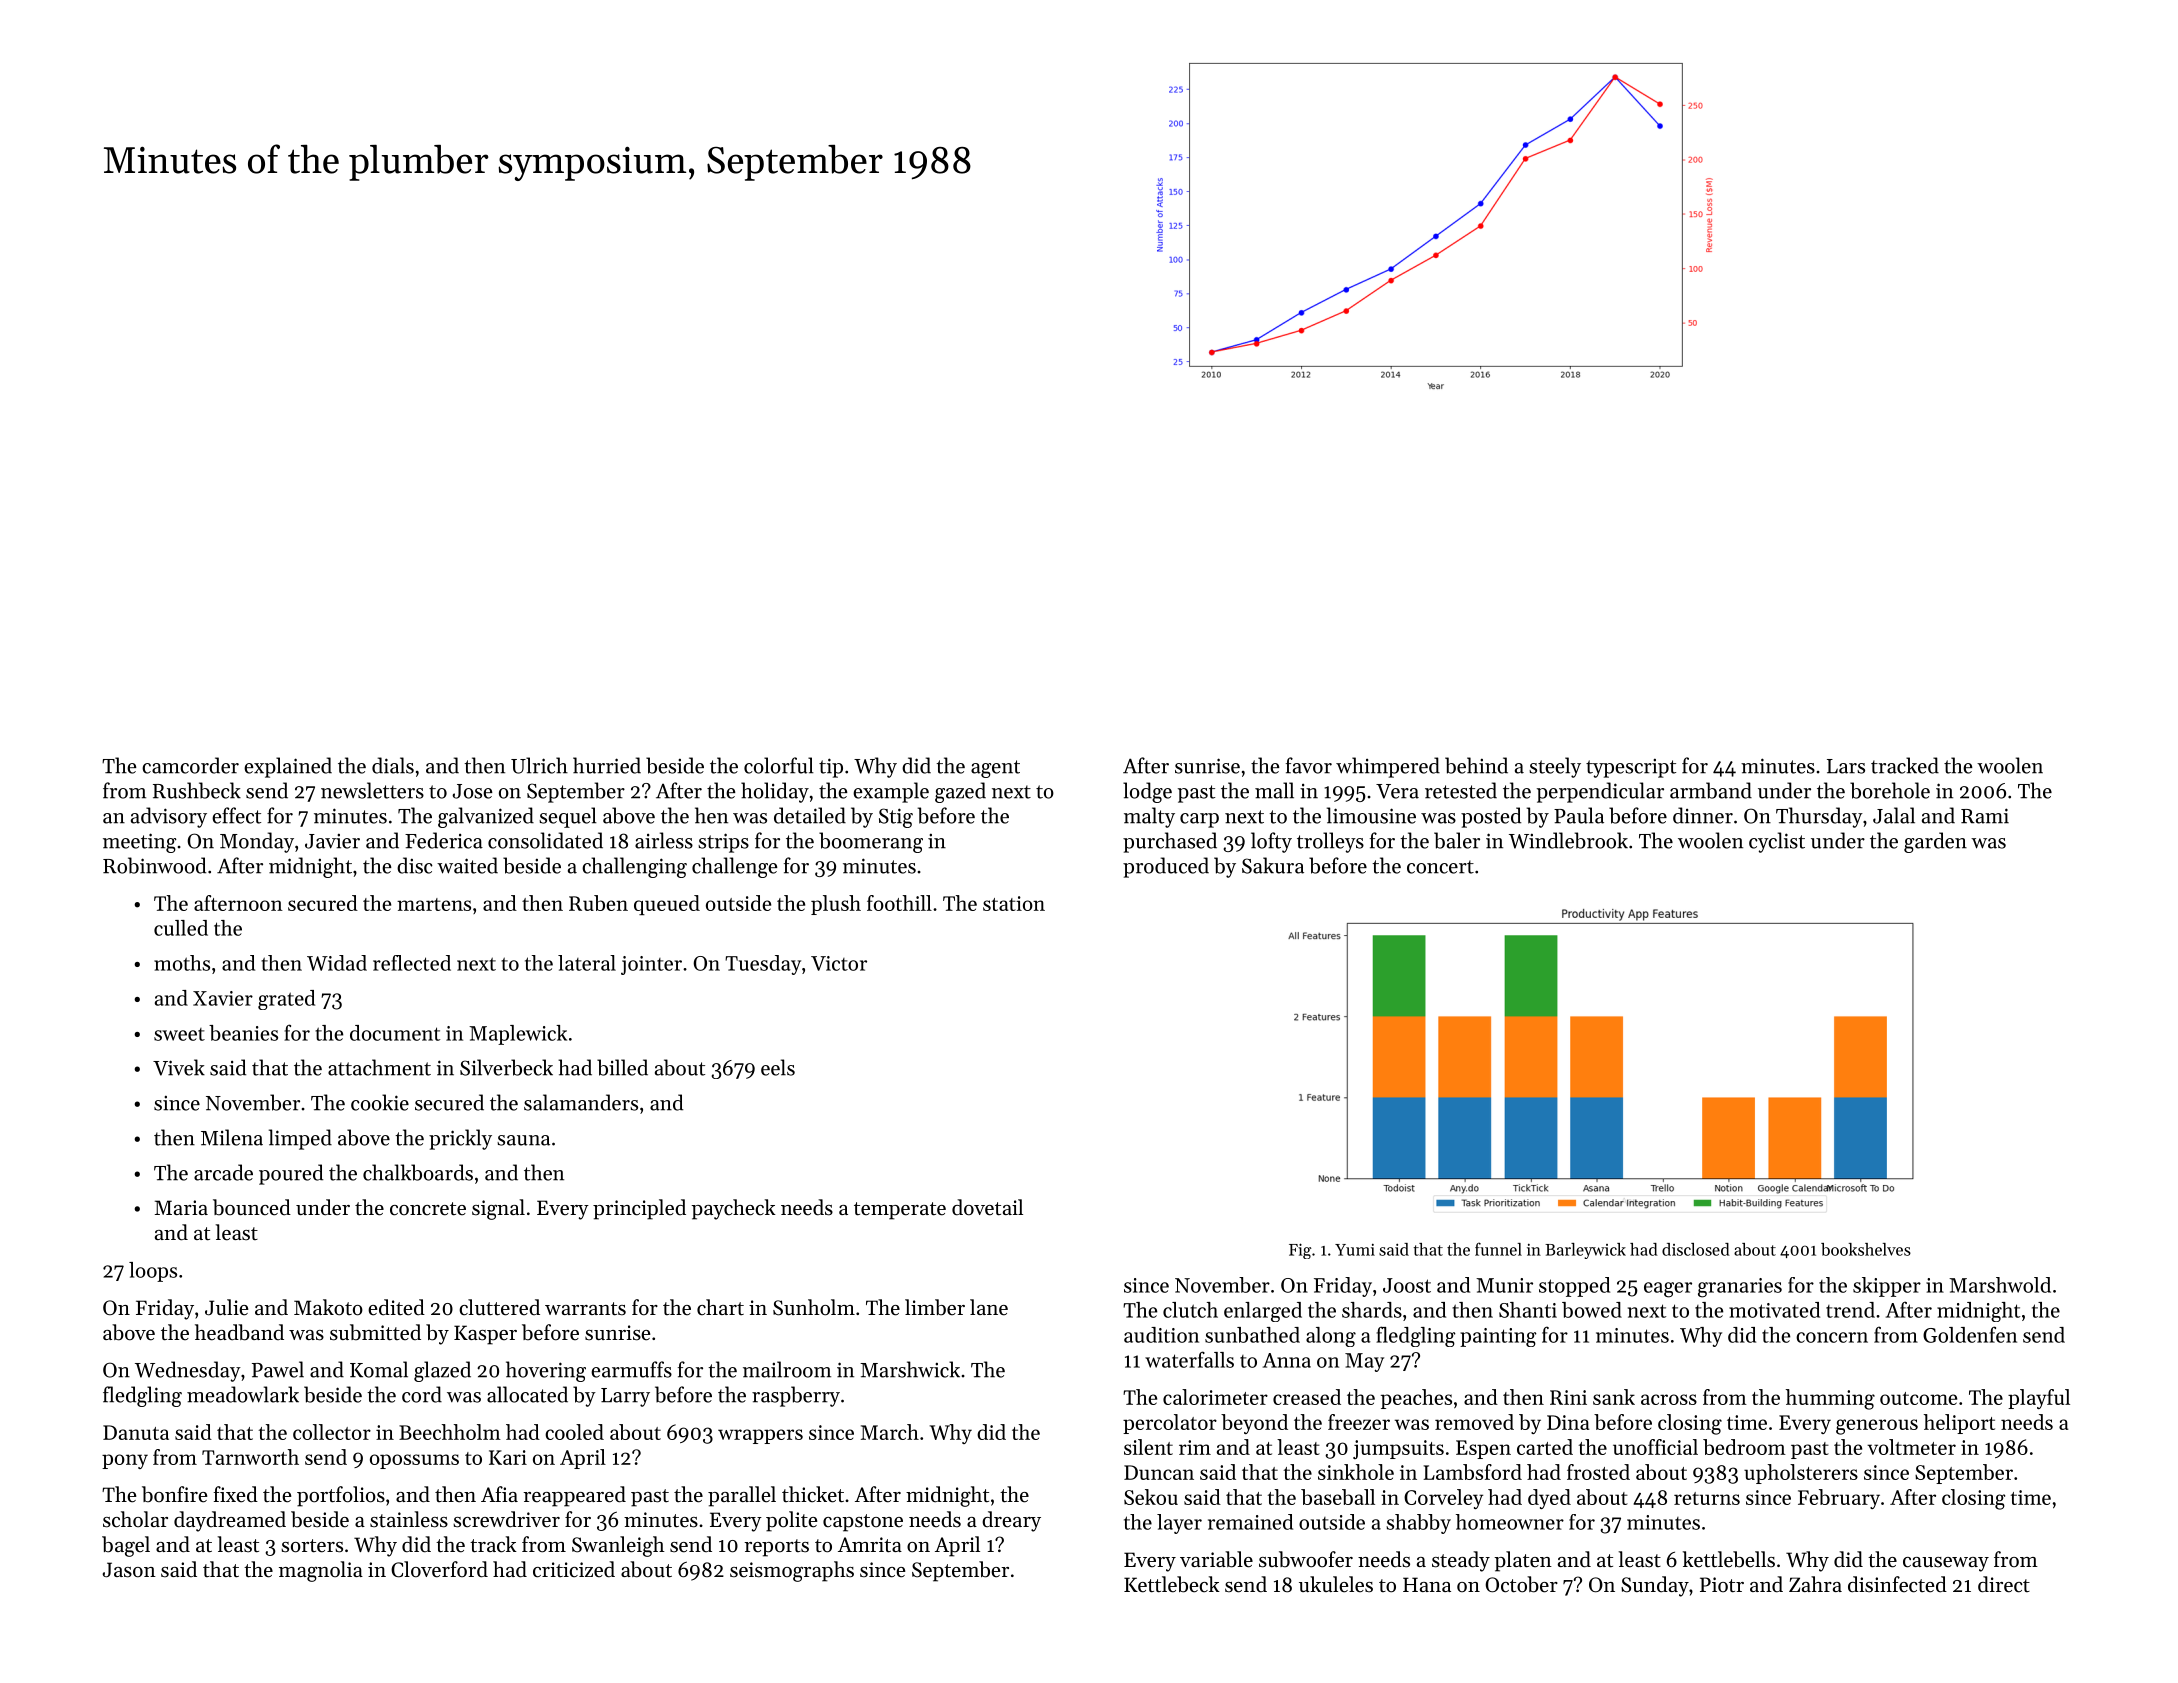 Image resolution: width=2178 pixels, height=1683 pixels. I want to click on tip, so click(831, 768).
